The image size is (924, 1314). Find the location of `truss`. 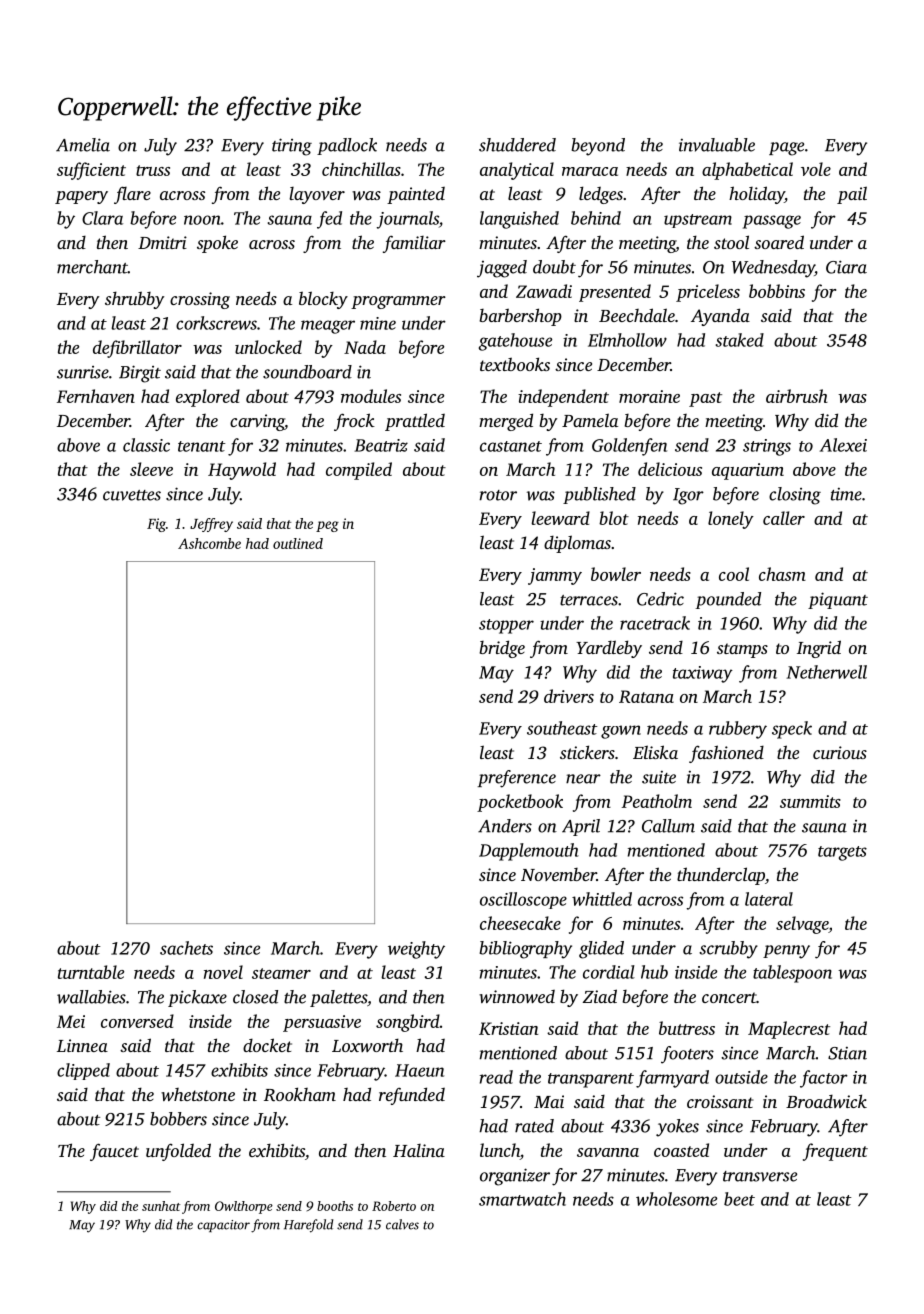

truss is located at coordinates (153, 170).
